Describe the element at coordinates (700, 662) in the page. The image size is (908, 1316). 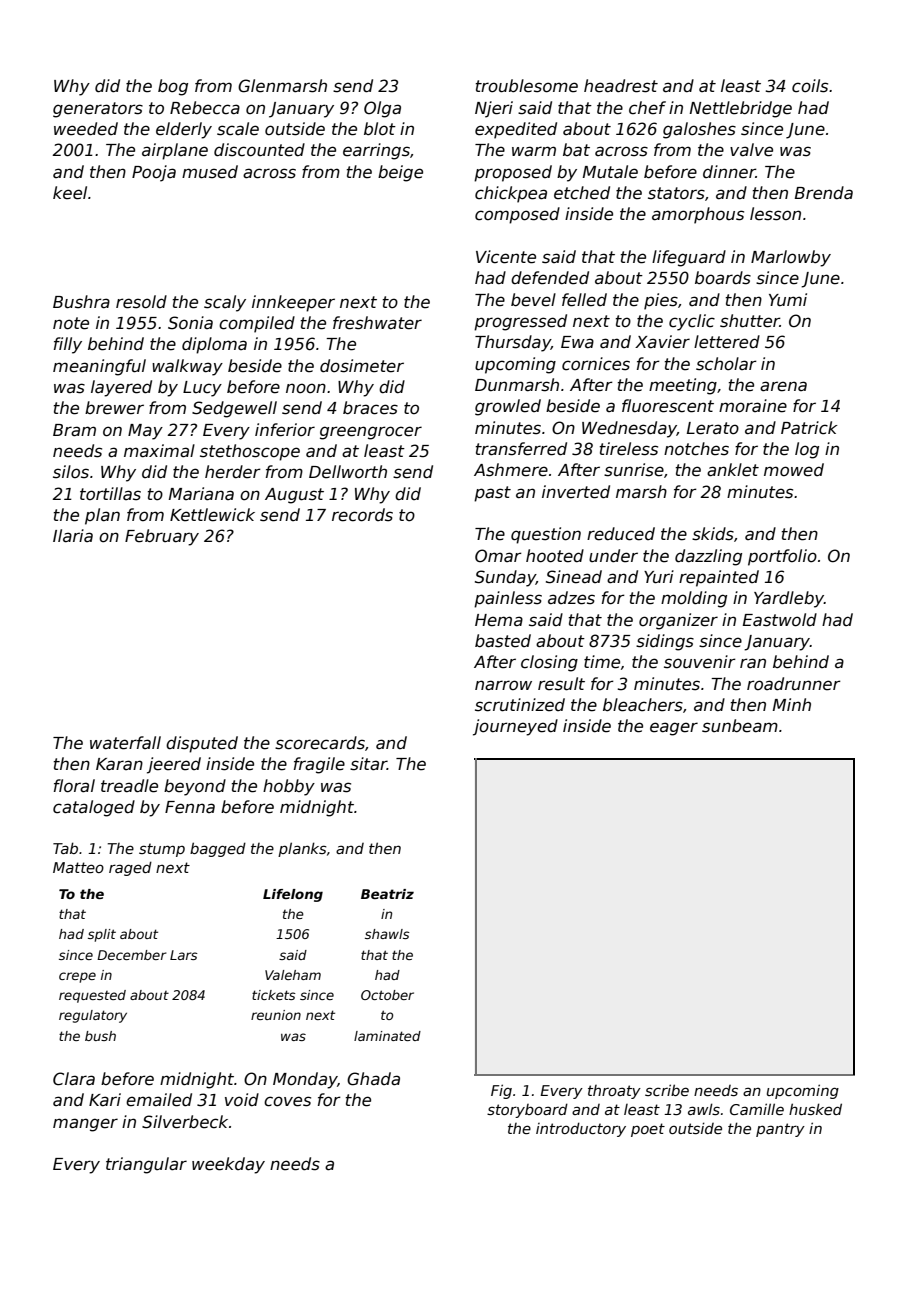
I see `souvenir` at that location.
